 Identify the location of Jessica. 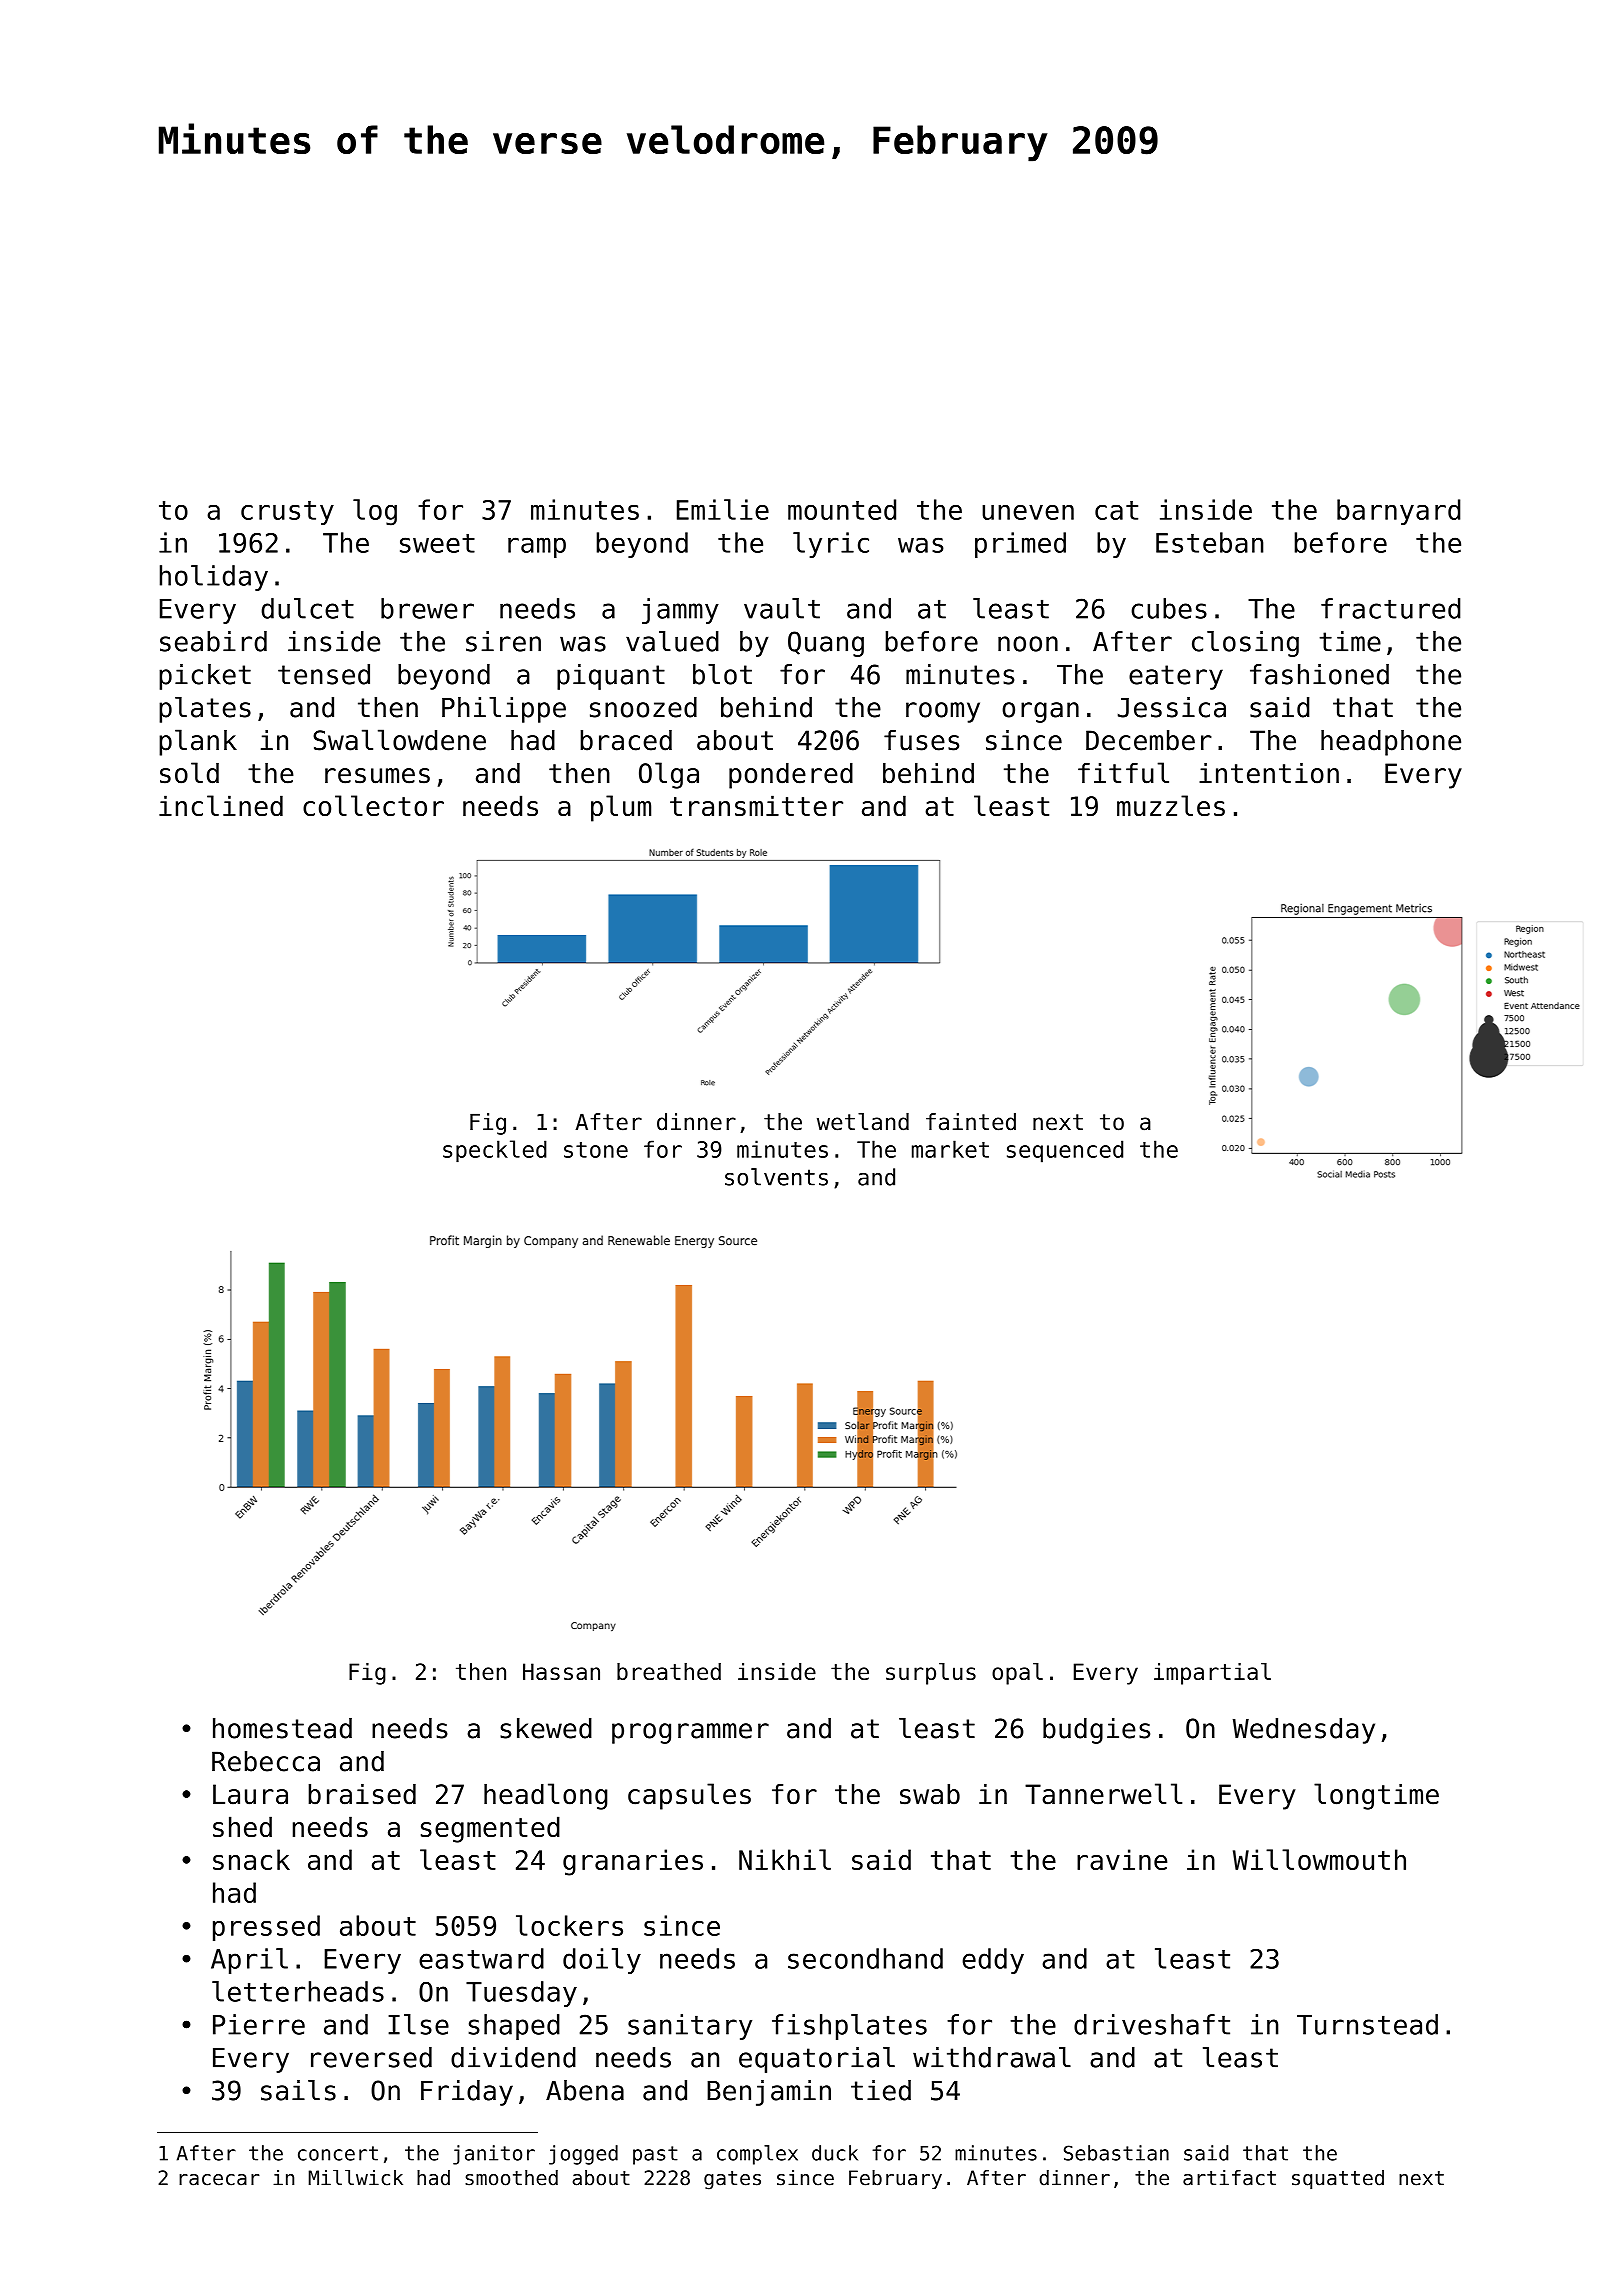
(1172, 707).
